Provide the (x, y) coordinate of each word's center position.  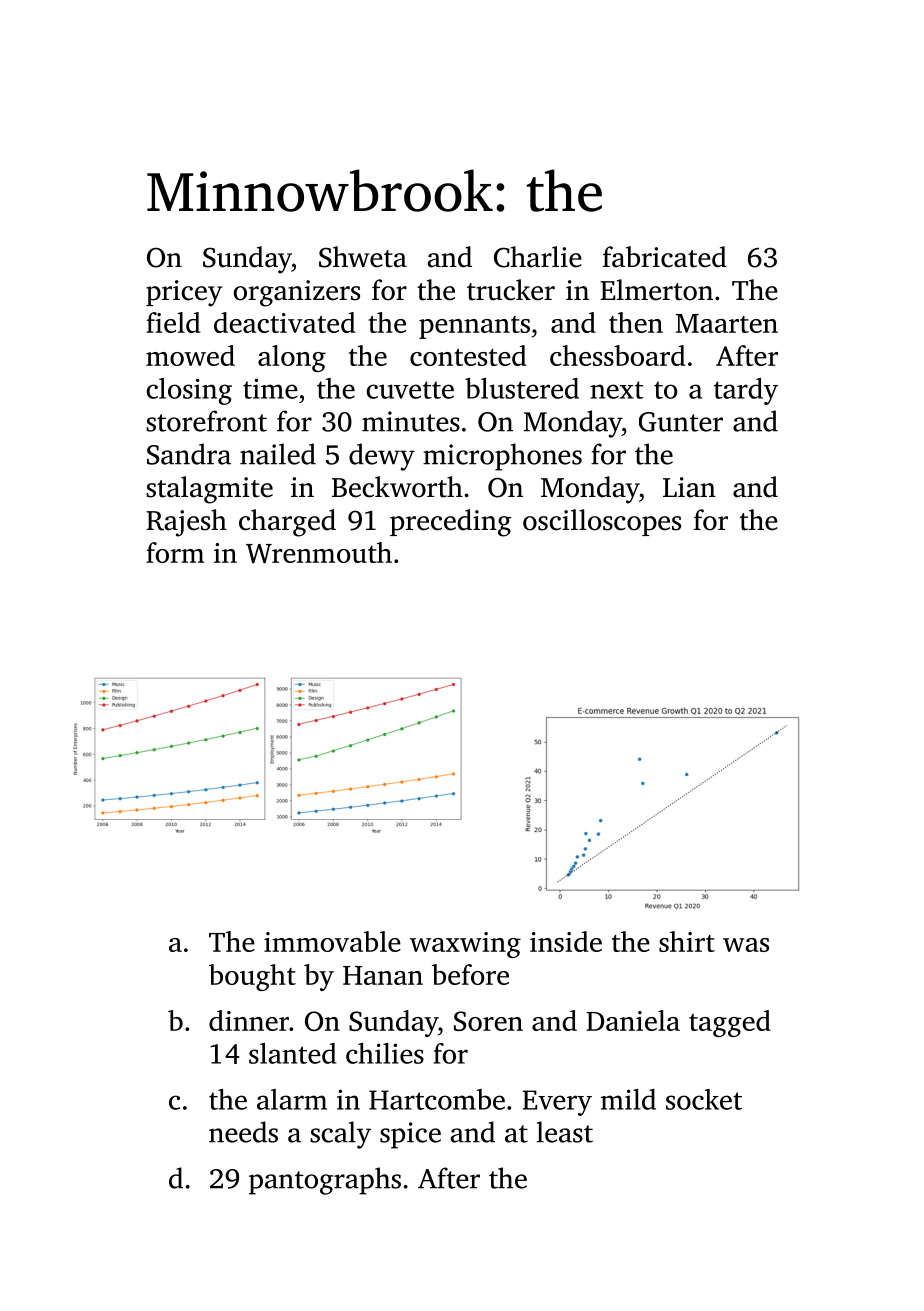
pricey (184, 293)
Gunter (681, 422)
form (175, 552)
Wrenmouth (319, 552)
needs (243, 1132)
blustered (522, 388)
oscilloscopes (602, 522)
